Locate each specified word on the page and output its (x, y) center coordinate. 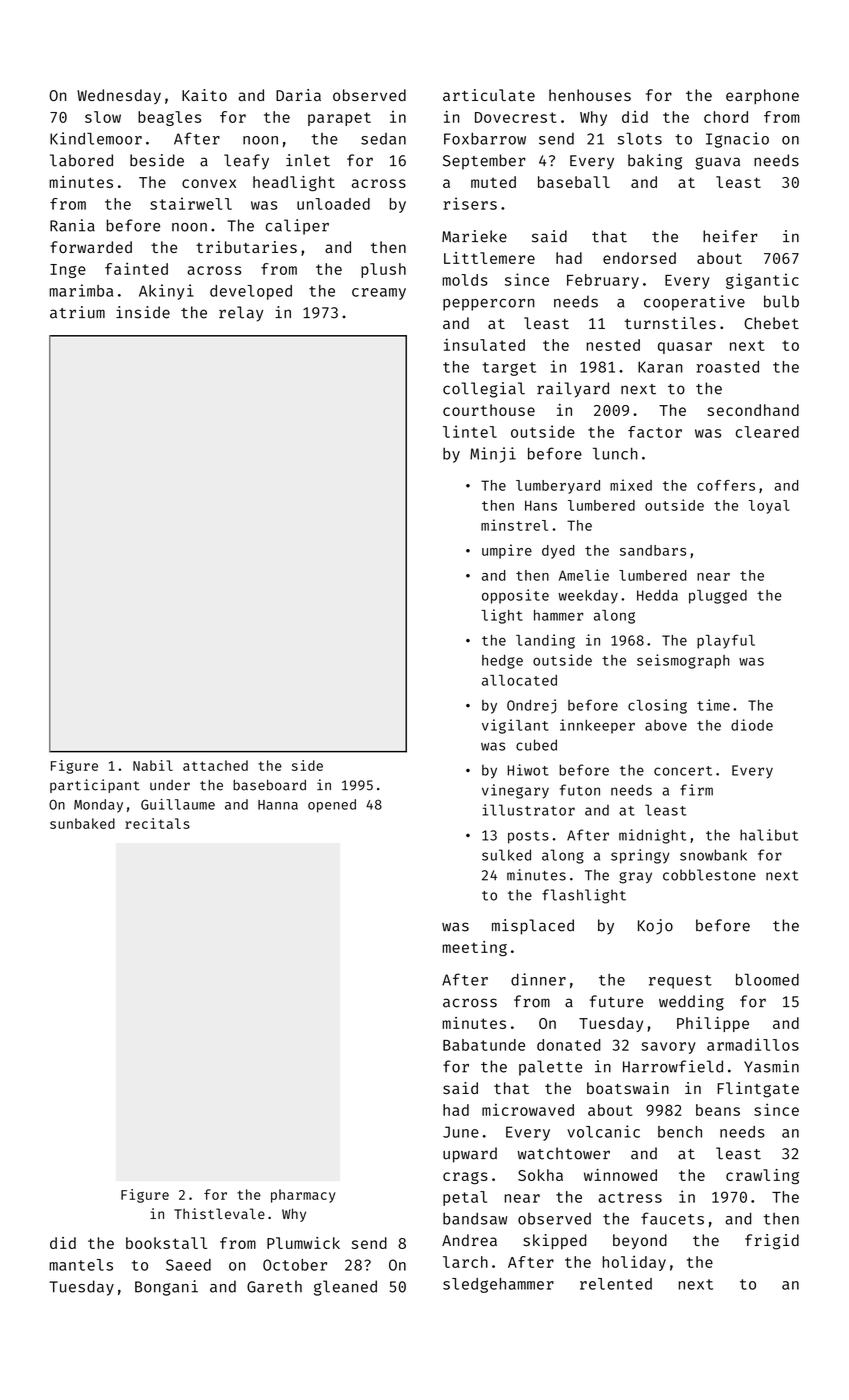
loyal (769, 507)
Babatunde (484, 1045)
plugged (718, 597)
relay (241, 314)
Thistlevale (219, 1213)
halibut (769, 835)
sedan (383, 139)
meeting (474, 948)
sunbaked (82, 823)
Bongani (166, 1288)
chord (726, 117)
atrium (77, 312)
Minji (493, 455)
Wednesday (119, 96)
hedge (502, 662)
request (680, 982)
